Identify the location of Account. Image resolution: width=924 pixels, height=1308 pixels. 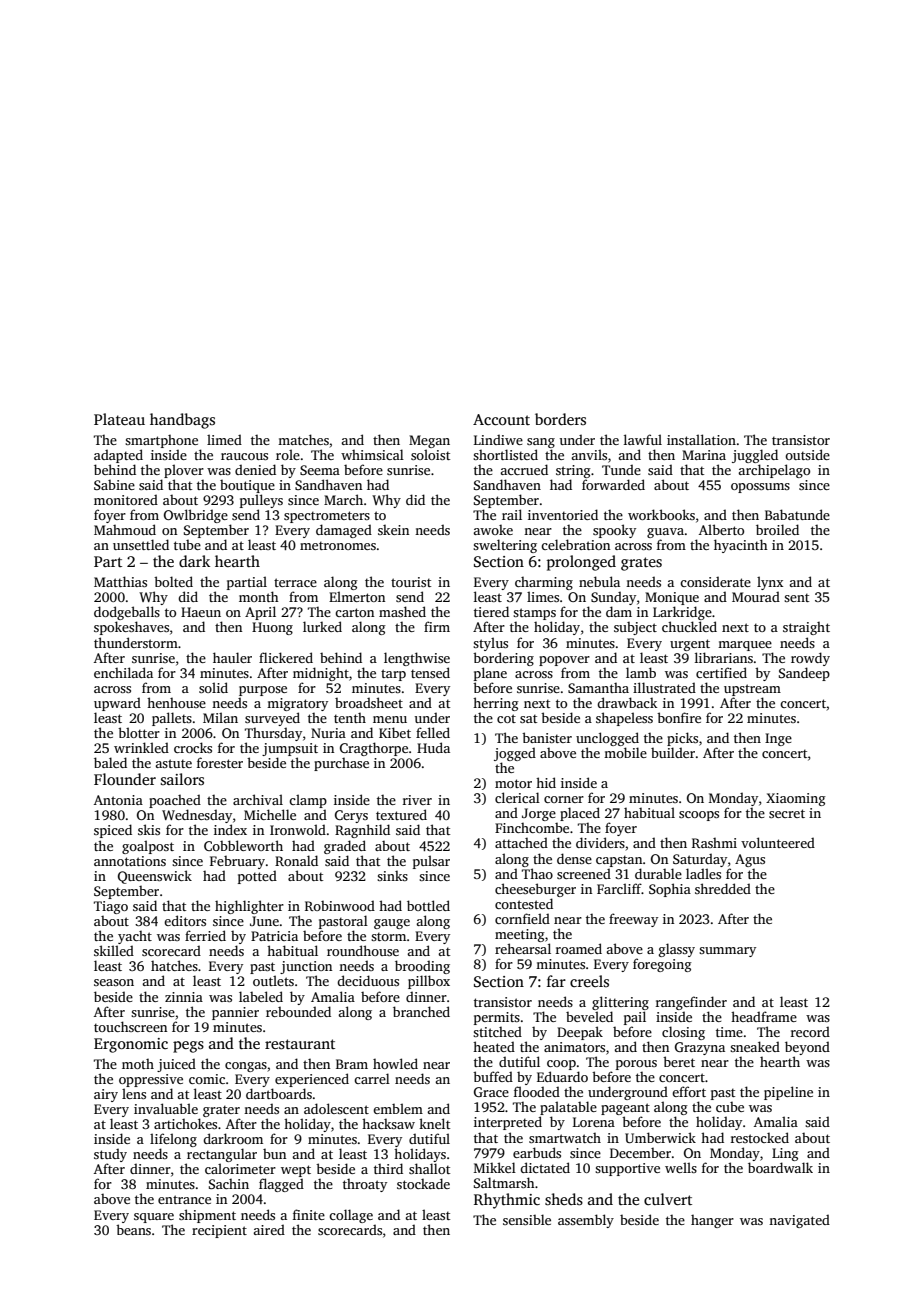
(501, 419).
